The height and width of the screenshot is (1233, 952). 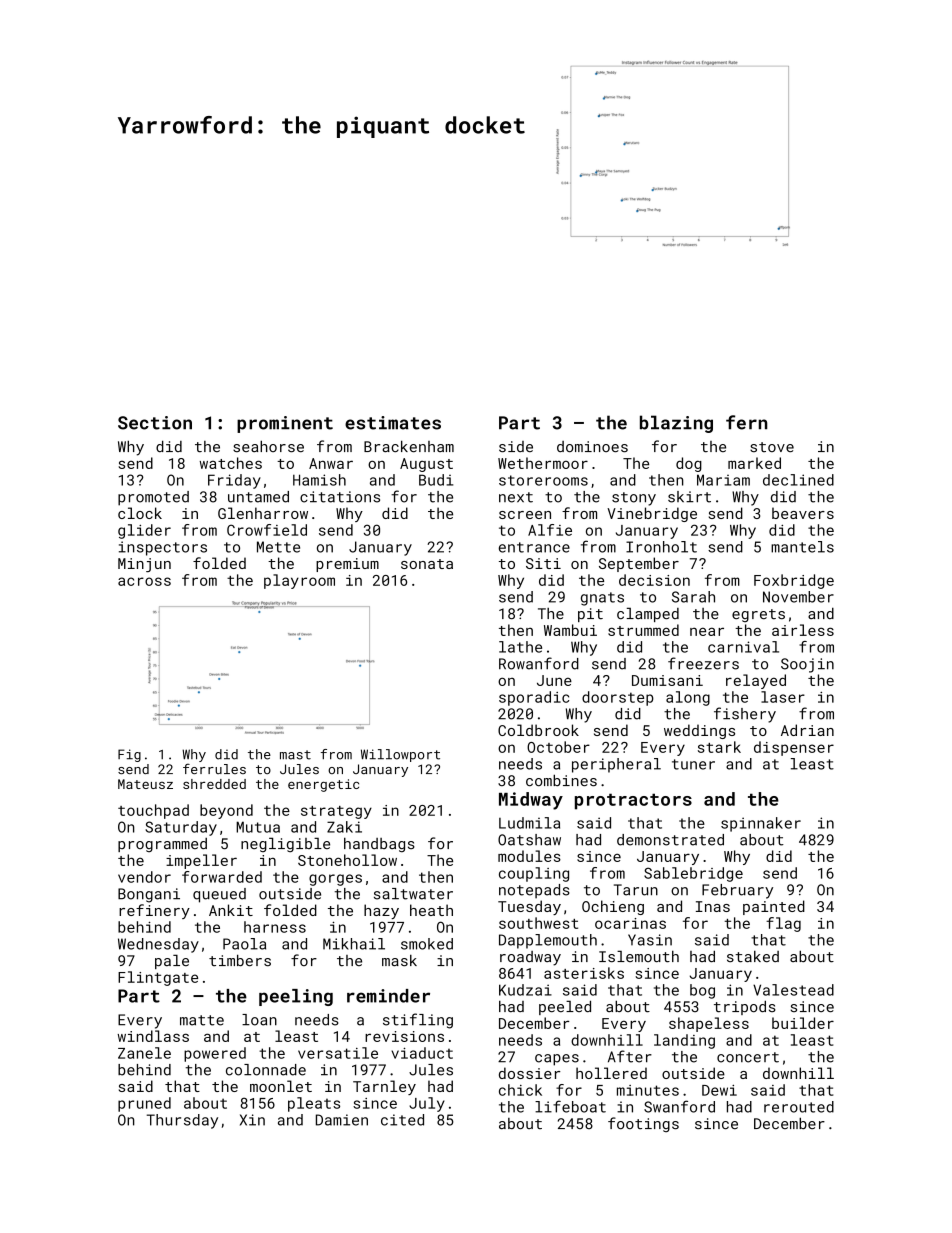 What do you see at coordinates (803, 513) in the screenshot?
I see `beavers` at bounding box center [803, 513].
